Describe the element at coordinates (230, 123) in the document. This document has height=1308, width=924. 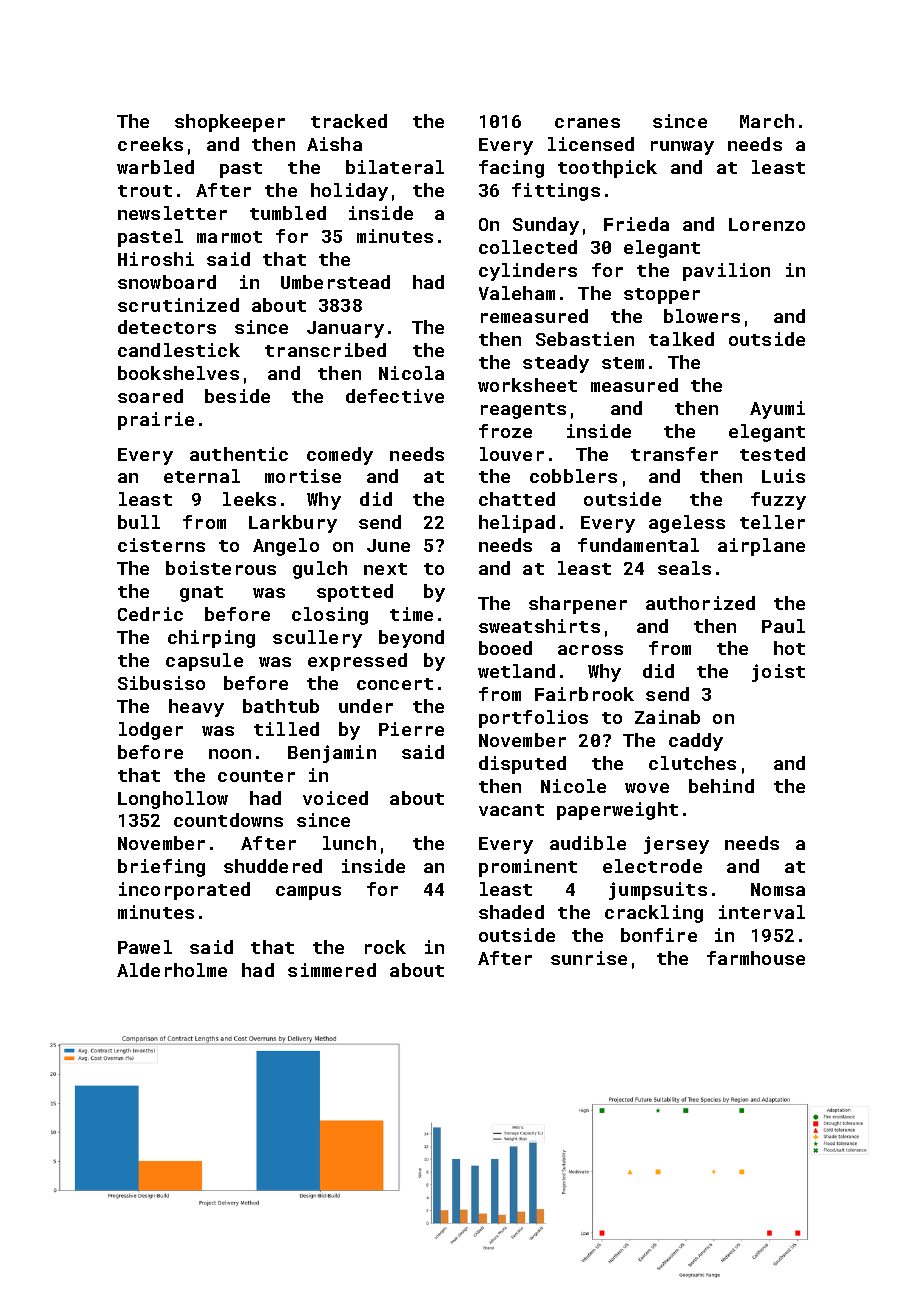
I see `shopkeeper` at that location.
